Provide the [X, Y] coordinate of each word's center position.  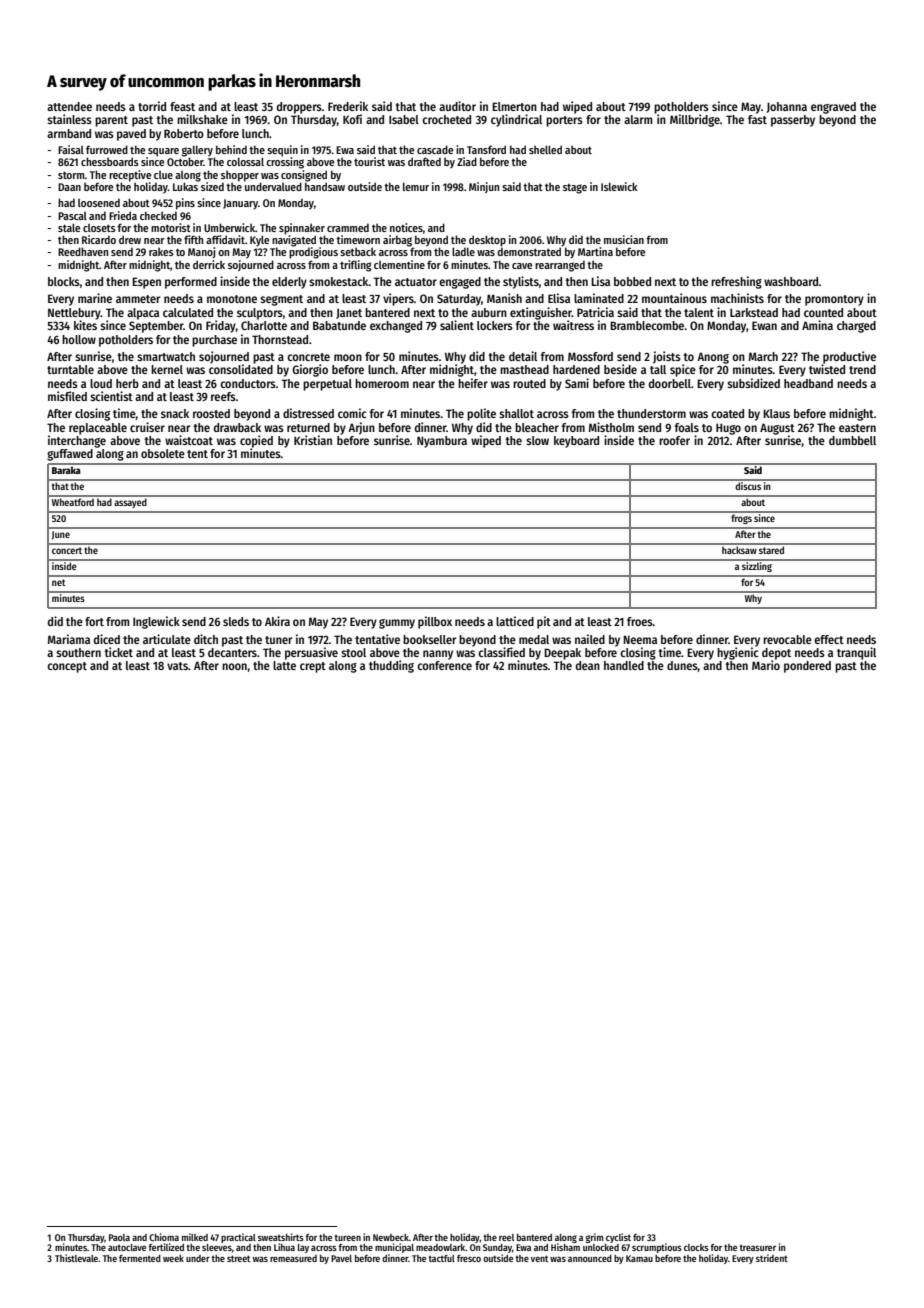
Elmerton [514, 106]
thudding [391, 666]
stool [353, 652]
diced [107, 639]
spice [683, 370]
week [173, 1258]
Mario [766, 665]
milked [195, 1237]
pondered [807, 667]
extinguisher [541, 313]
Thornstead [280, 339]
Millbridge [695, 120]
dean [588, 665]
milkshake [202, 119]
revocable [787, 639]
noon [234, 666]
